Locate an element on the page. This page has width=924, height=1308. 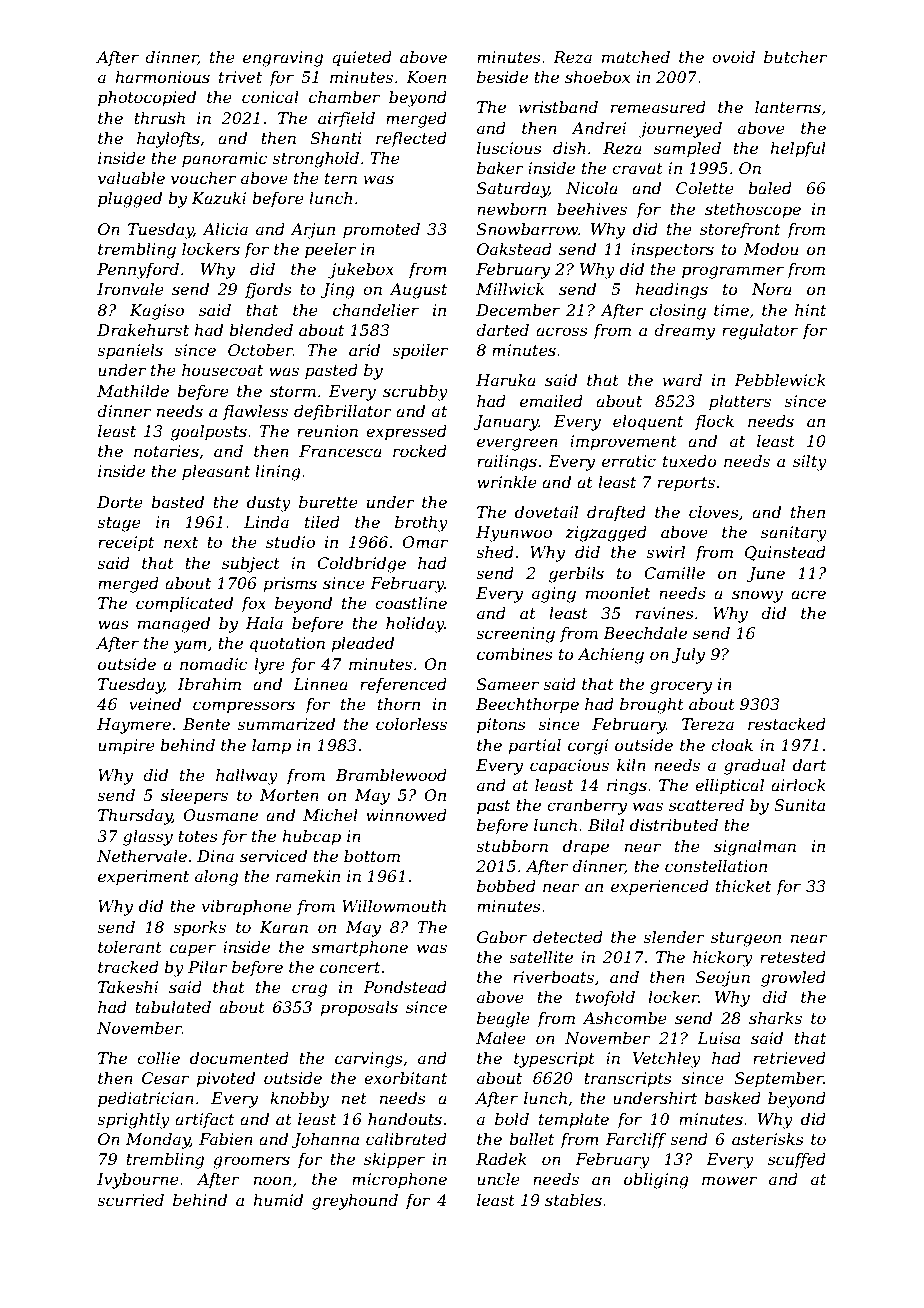
brought is located at coordinates (652, 706).
